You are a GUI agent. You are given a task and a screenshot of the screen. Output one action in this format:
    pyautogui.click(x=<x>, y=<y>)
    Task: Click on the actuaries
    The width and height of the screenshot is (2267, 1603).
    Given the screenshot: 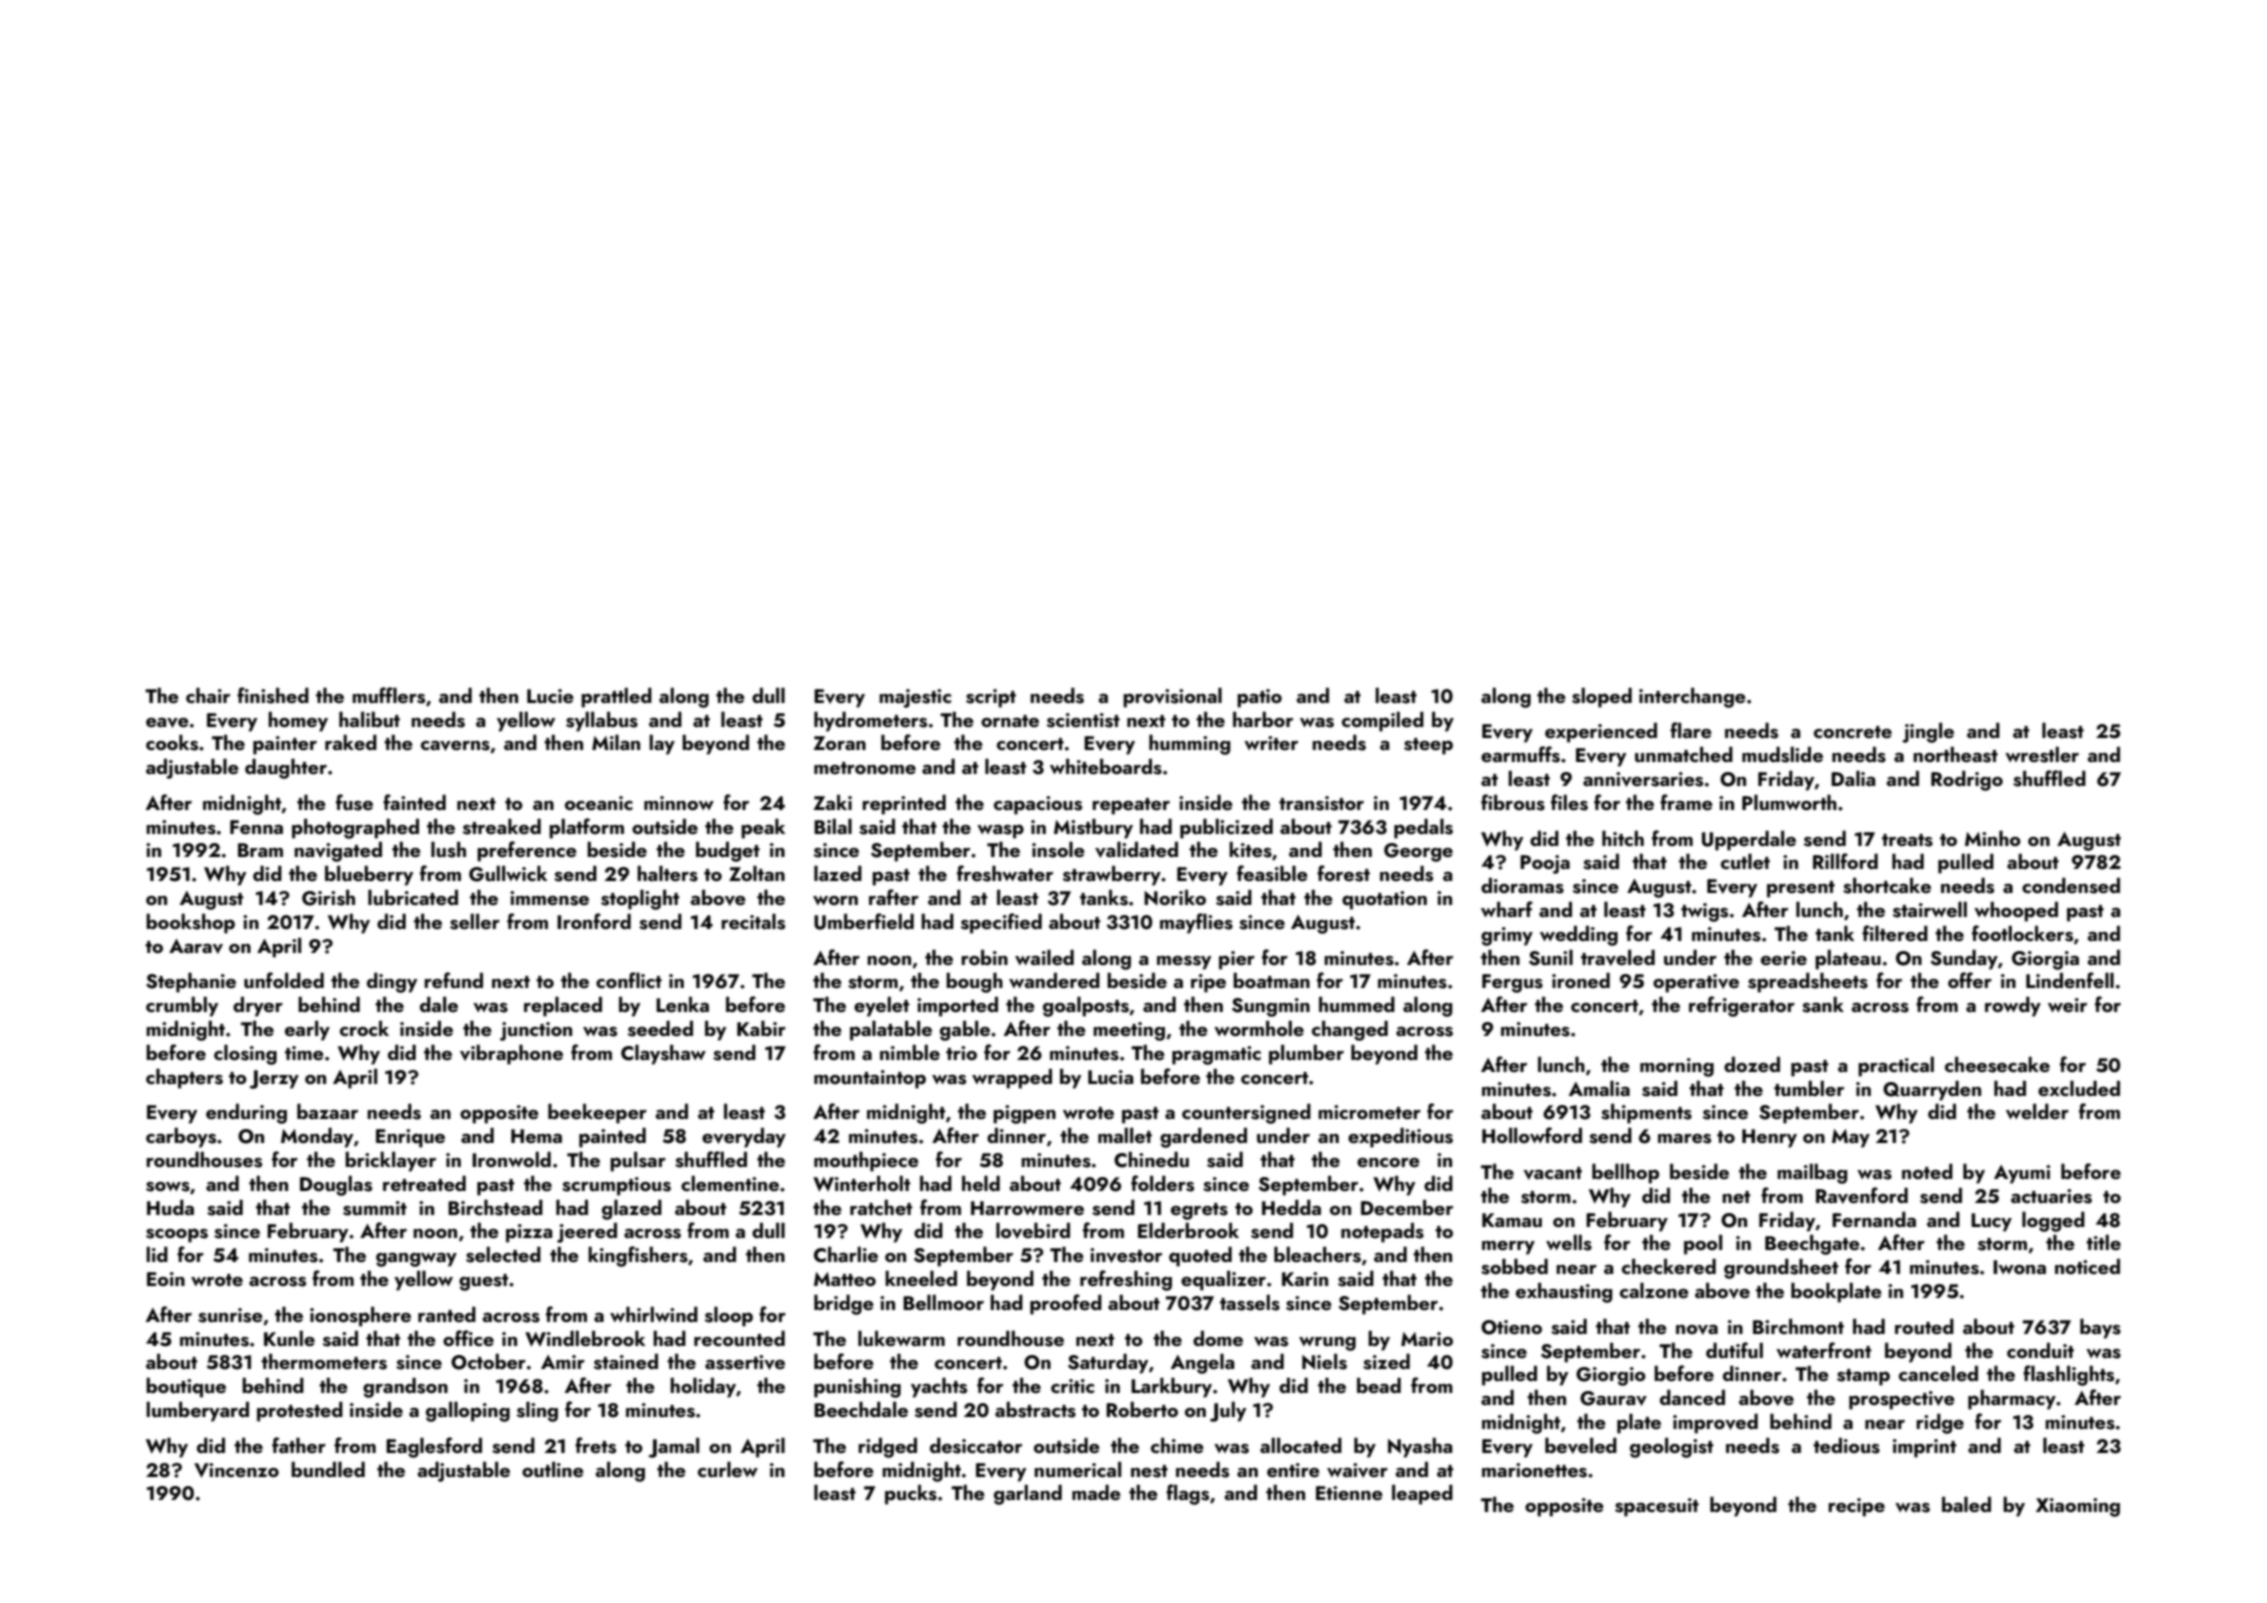 What is the action you would take?
    pyautogui.click(x=2051, y=1196)
